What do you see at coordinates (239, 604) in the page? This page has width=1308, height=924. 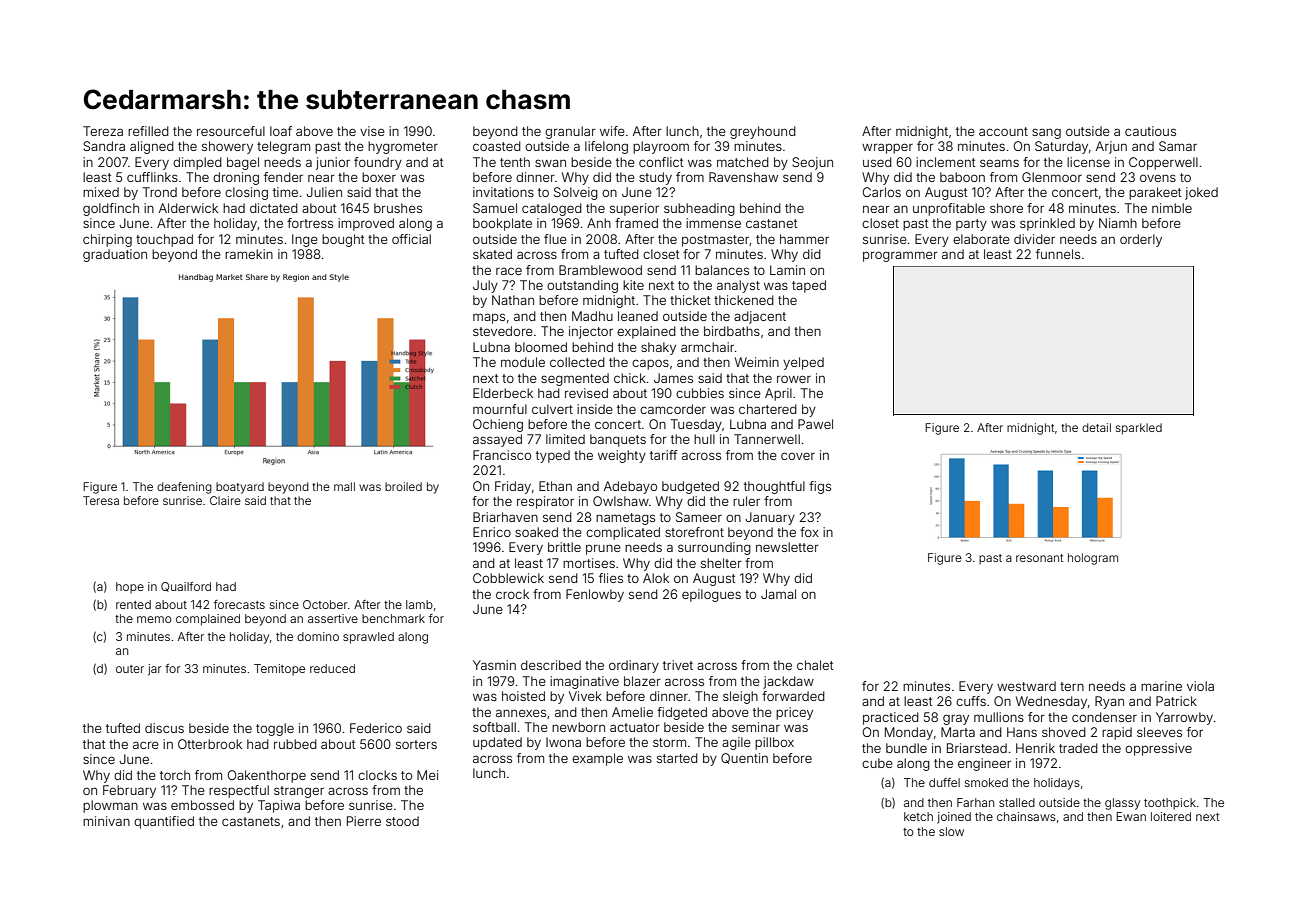 I see `forecasts` at bounding box center [239, 604].
